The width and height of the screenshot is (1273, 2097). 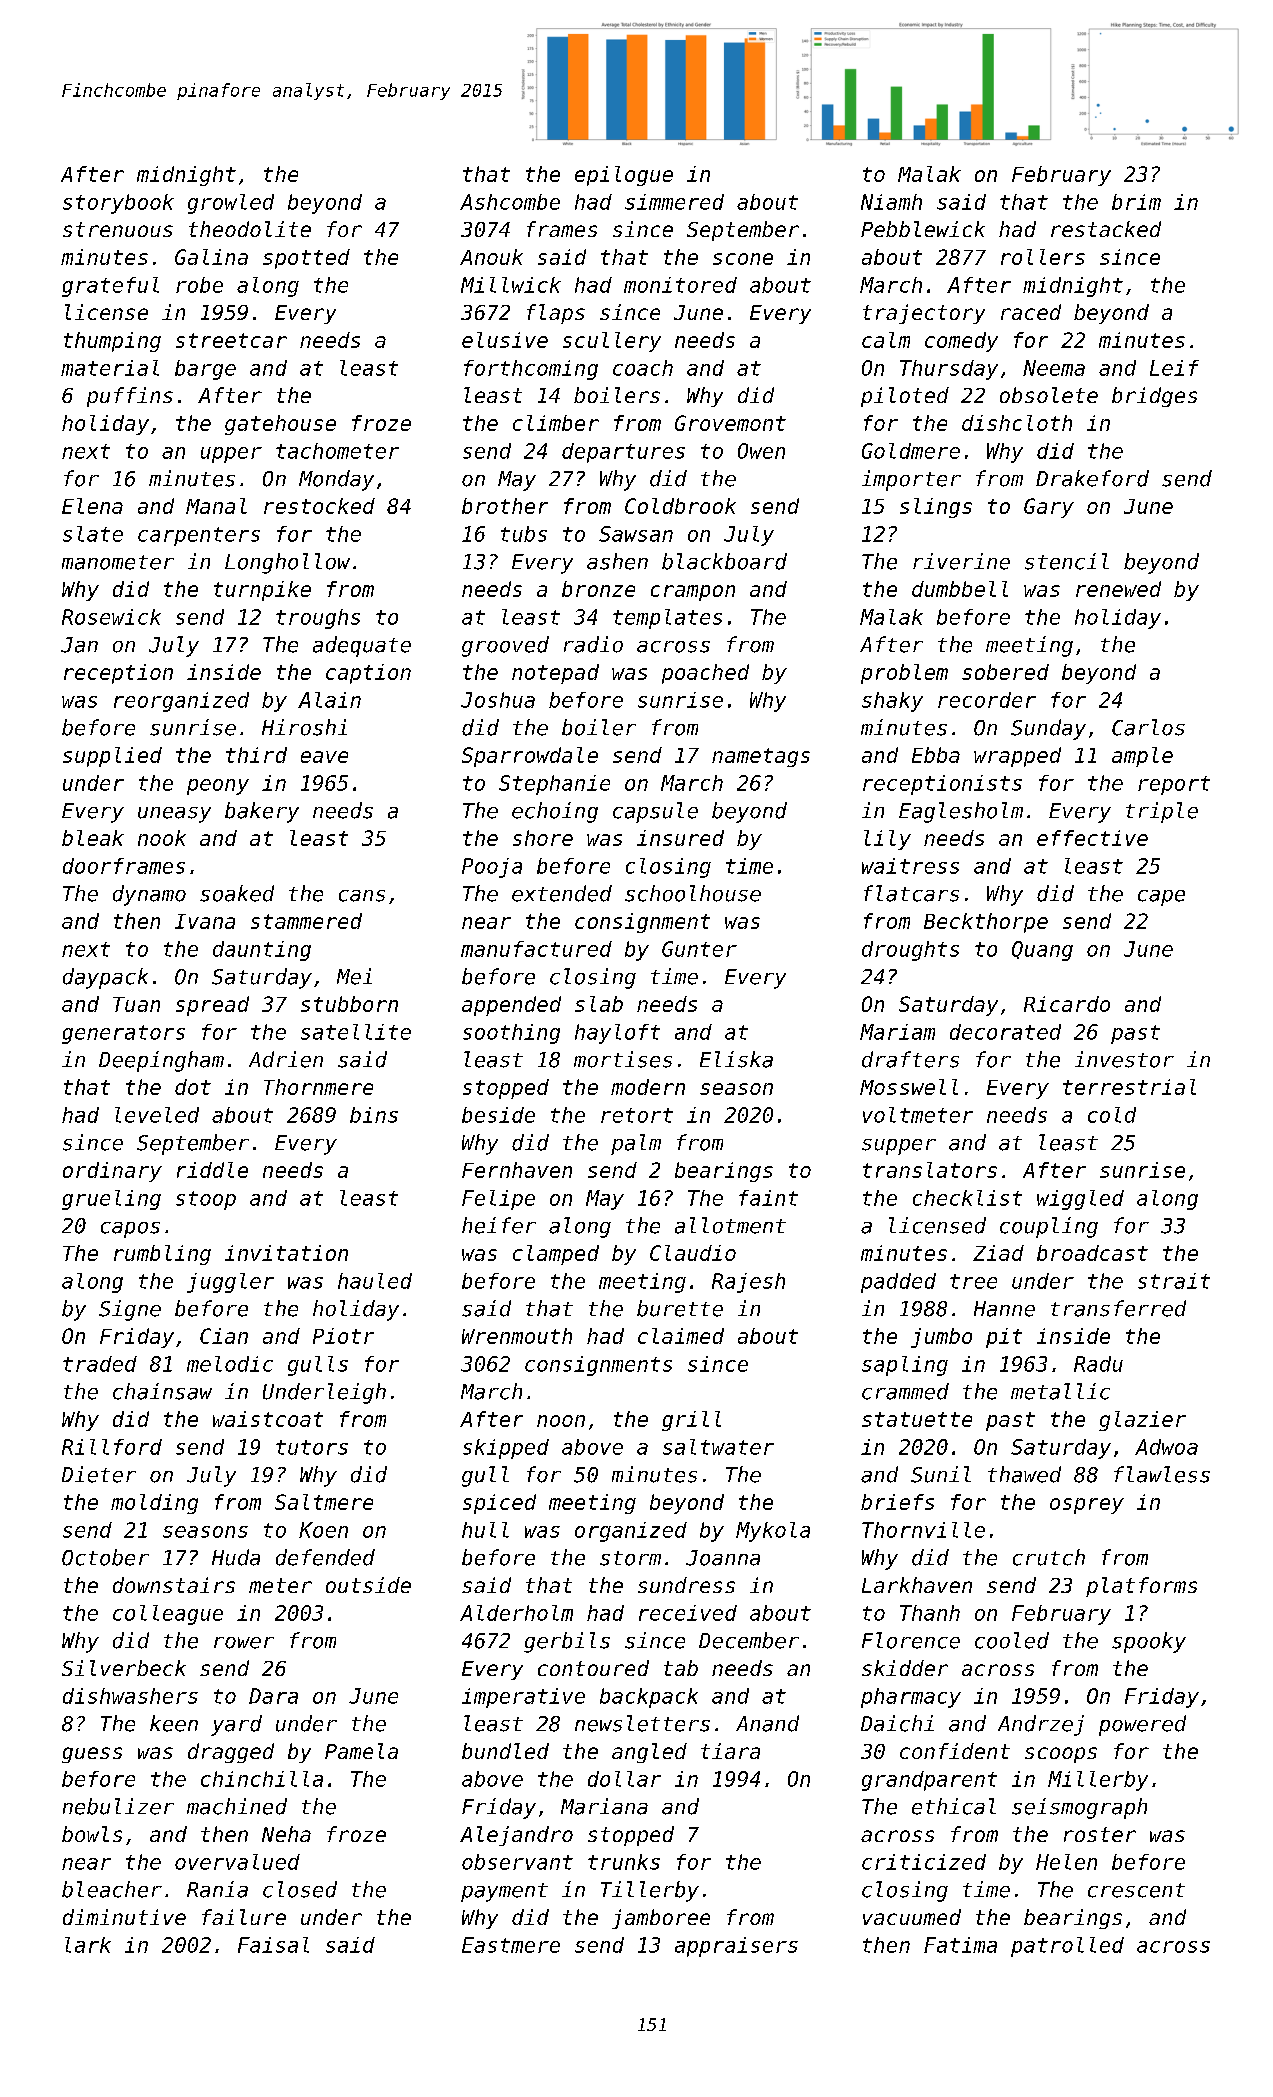 What do you see at coordinates (286, 1253) in the screenshot?
I see `invitation` at bounding box center [286, 1253].
